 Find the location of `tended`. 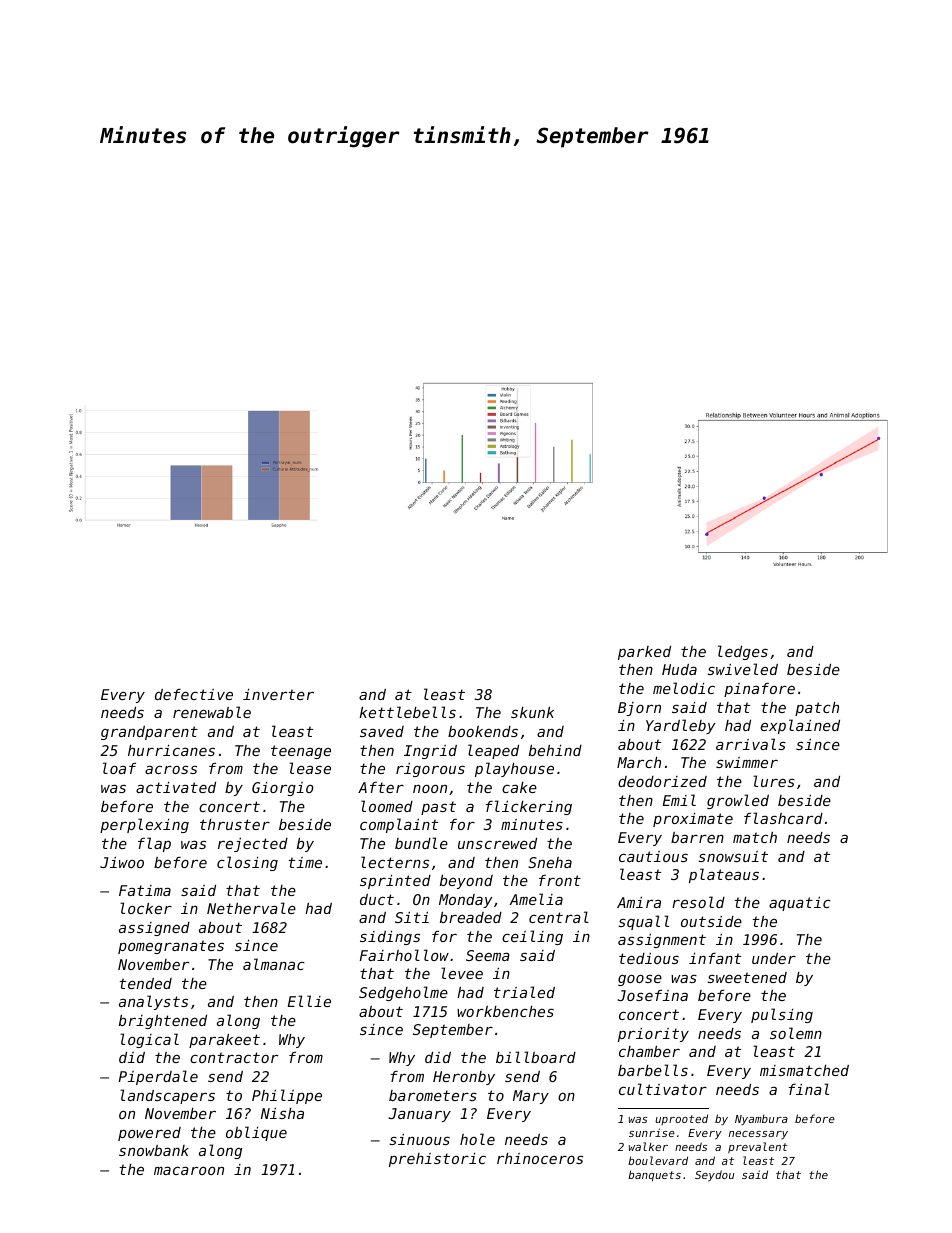

tended is located at coordinates (146, 983).
